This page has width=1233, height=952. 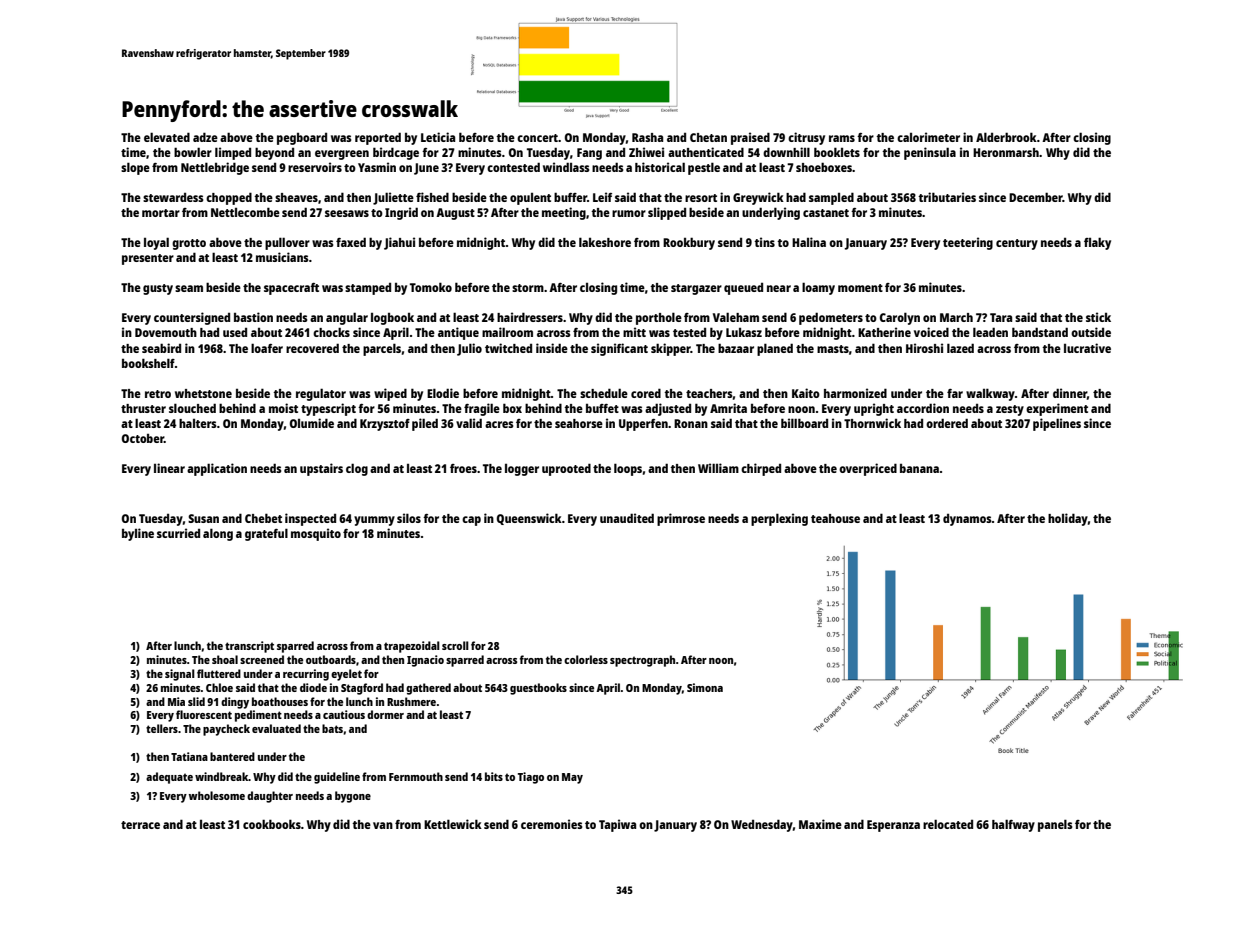 I want to click on shoeboxes, so click(x=824, y=167).
